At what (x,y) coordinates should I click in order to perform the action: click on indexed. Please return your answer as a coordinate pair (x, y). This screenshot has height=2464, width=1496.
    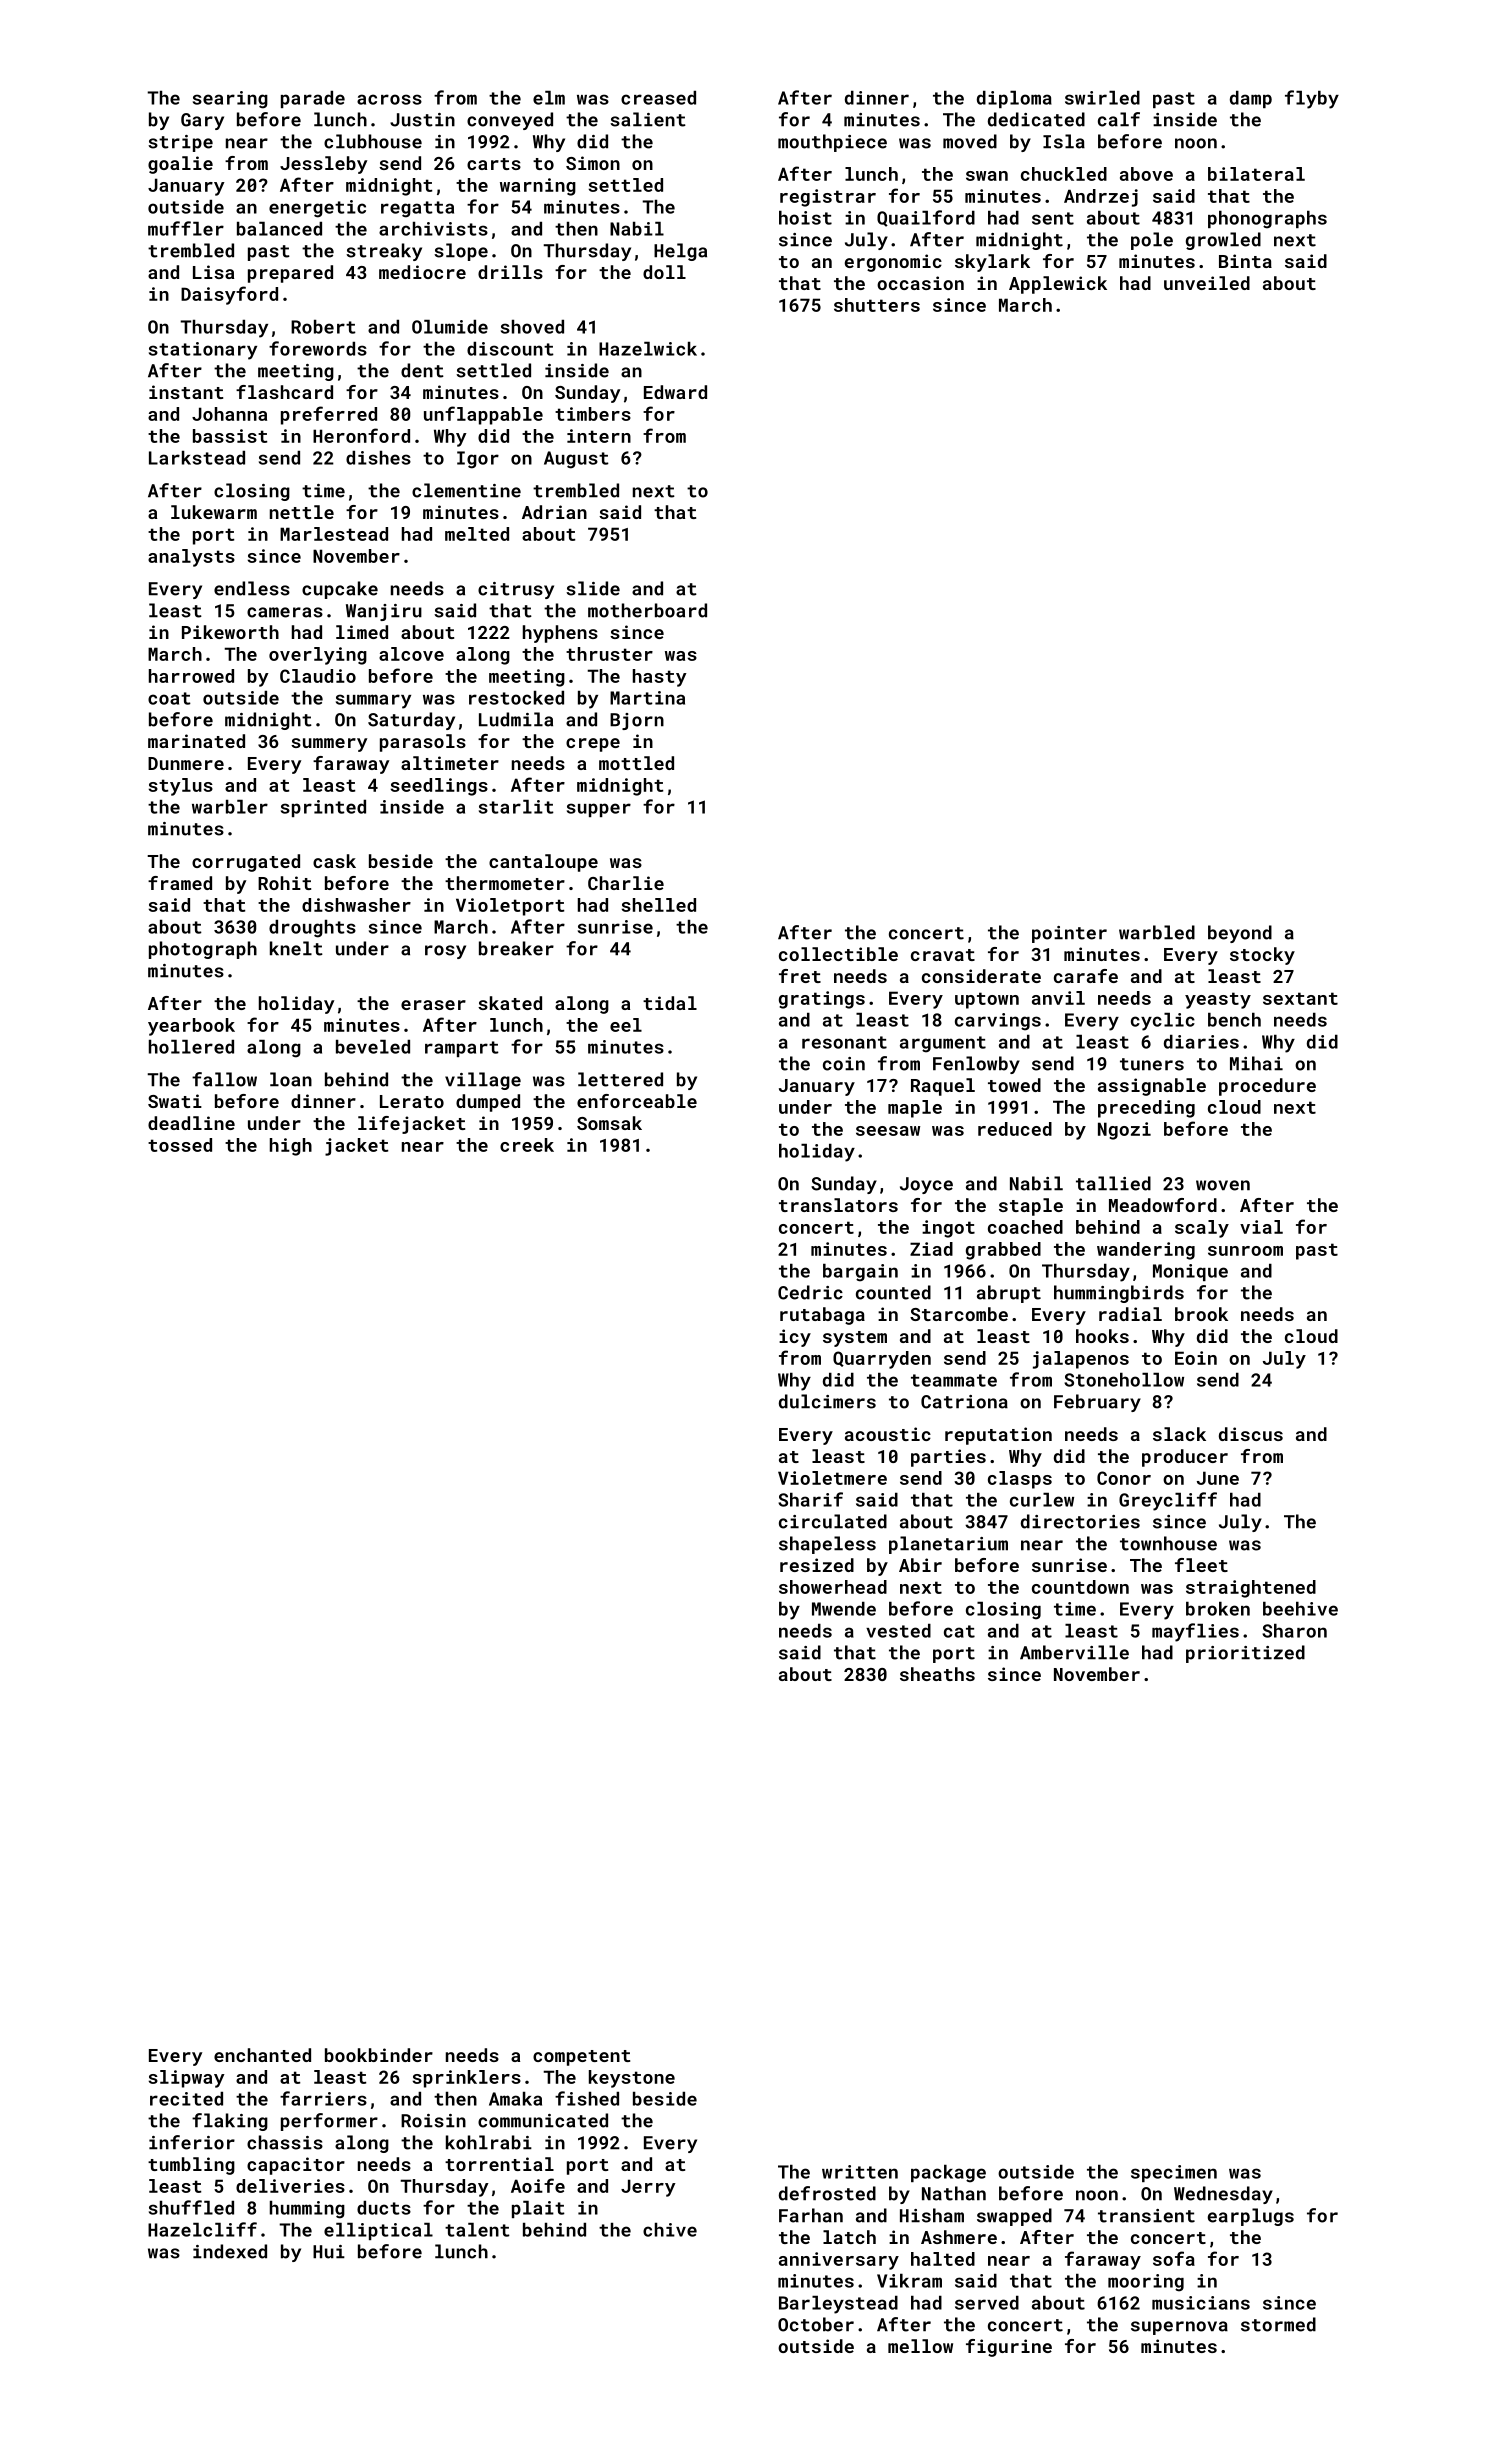
    Looking at the image, I should click on (230, 2251).
